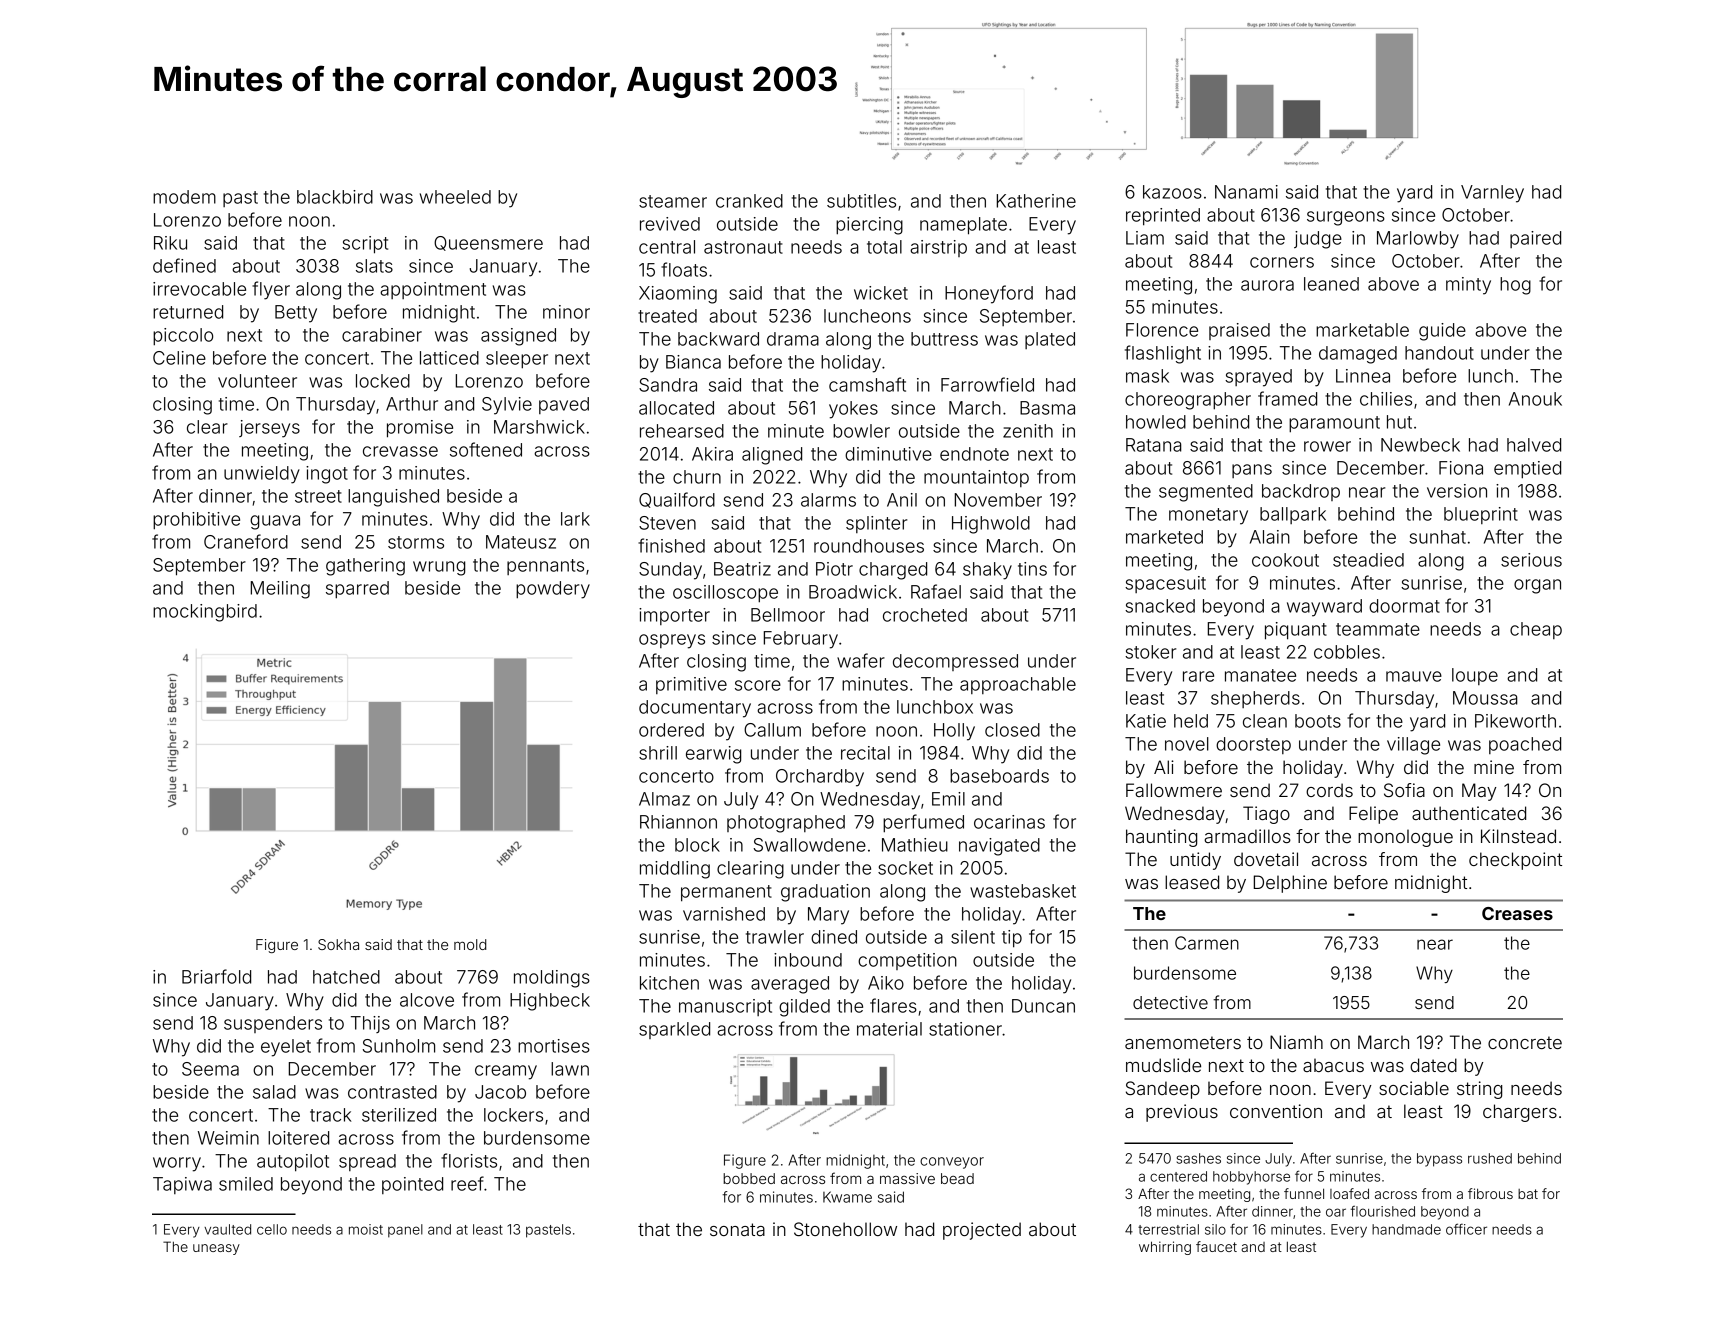 The height and width of the screenshot is (1325, 1715). I want to click on Kilnstead, so click(1518, 836).
